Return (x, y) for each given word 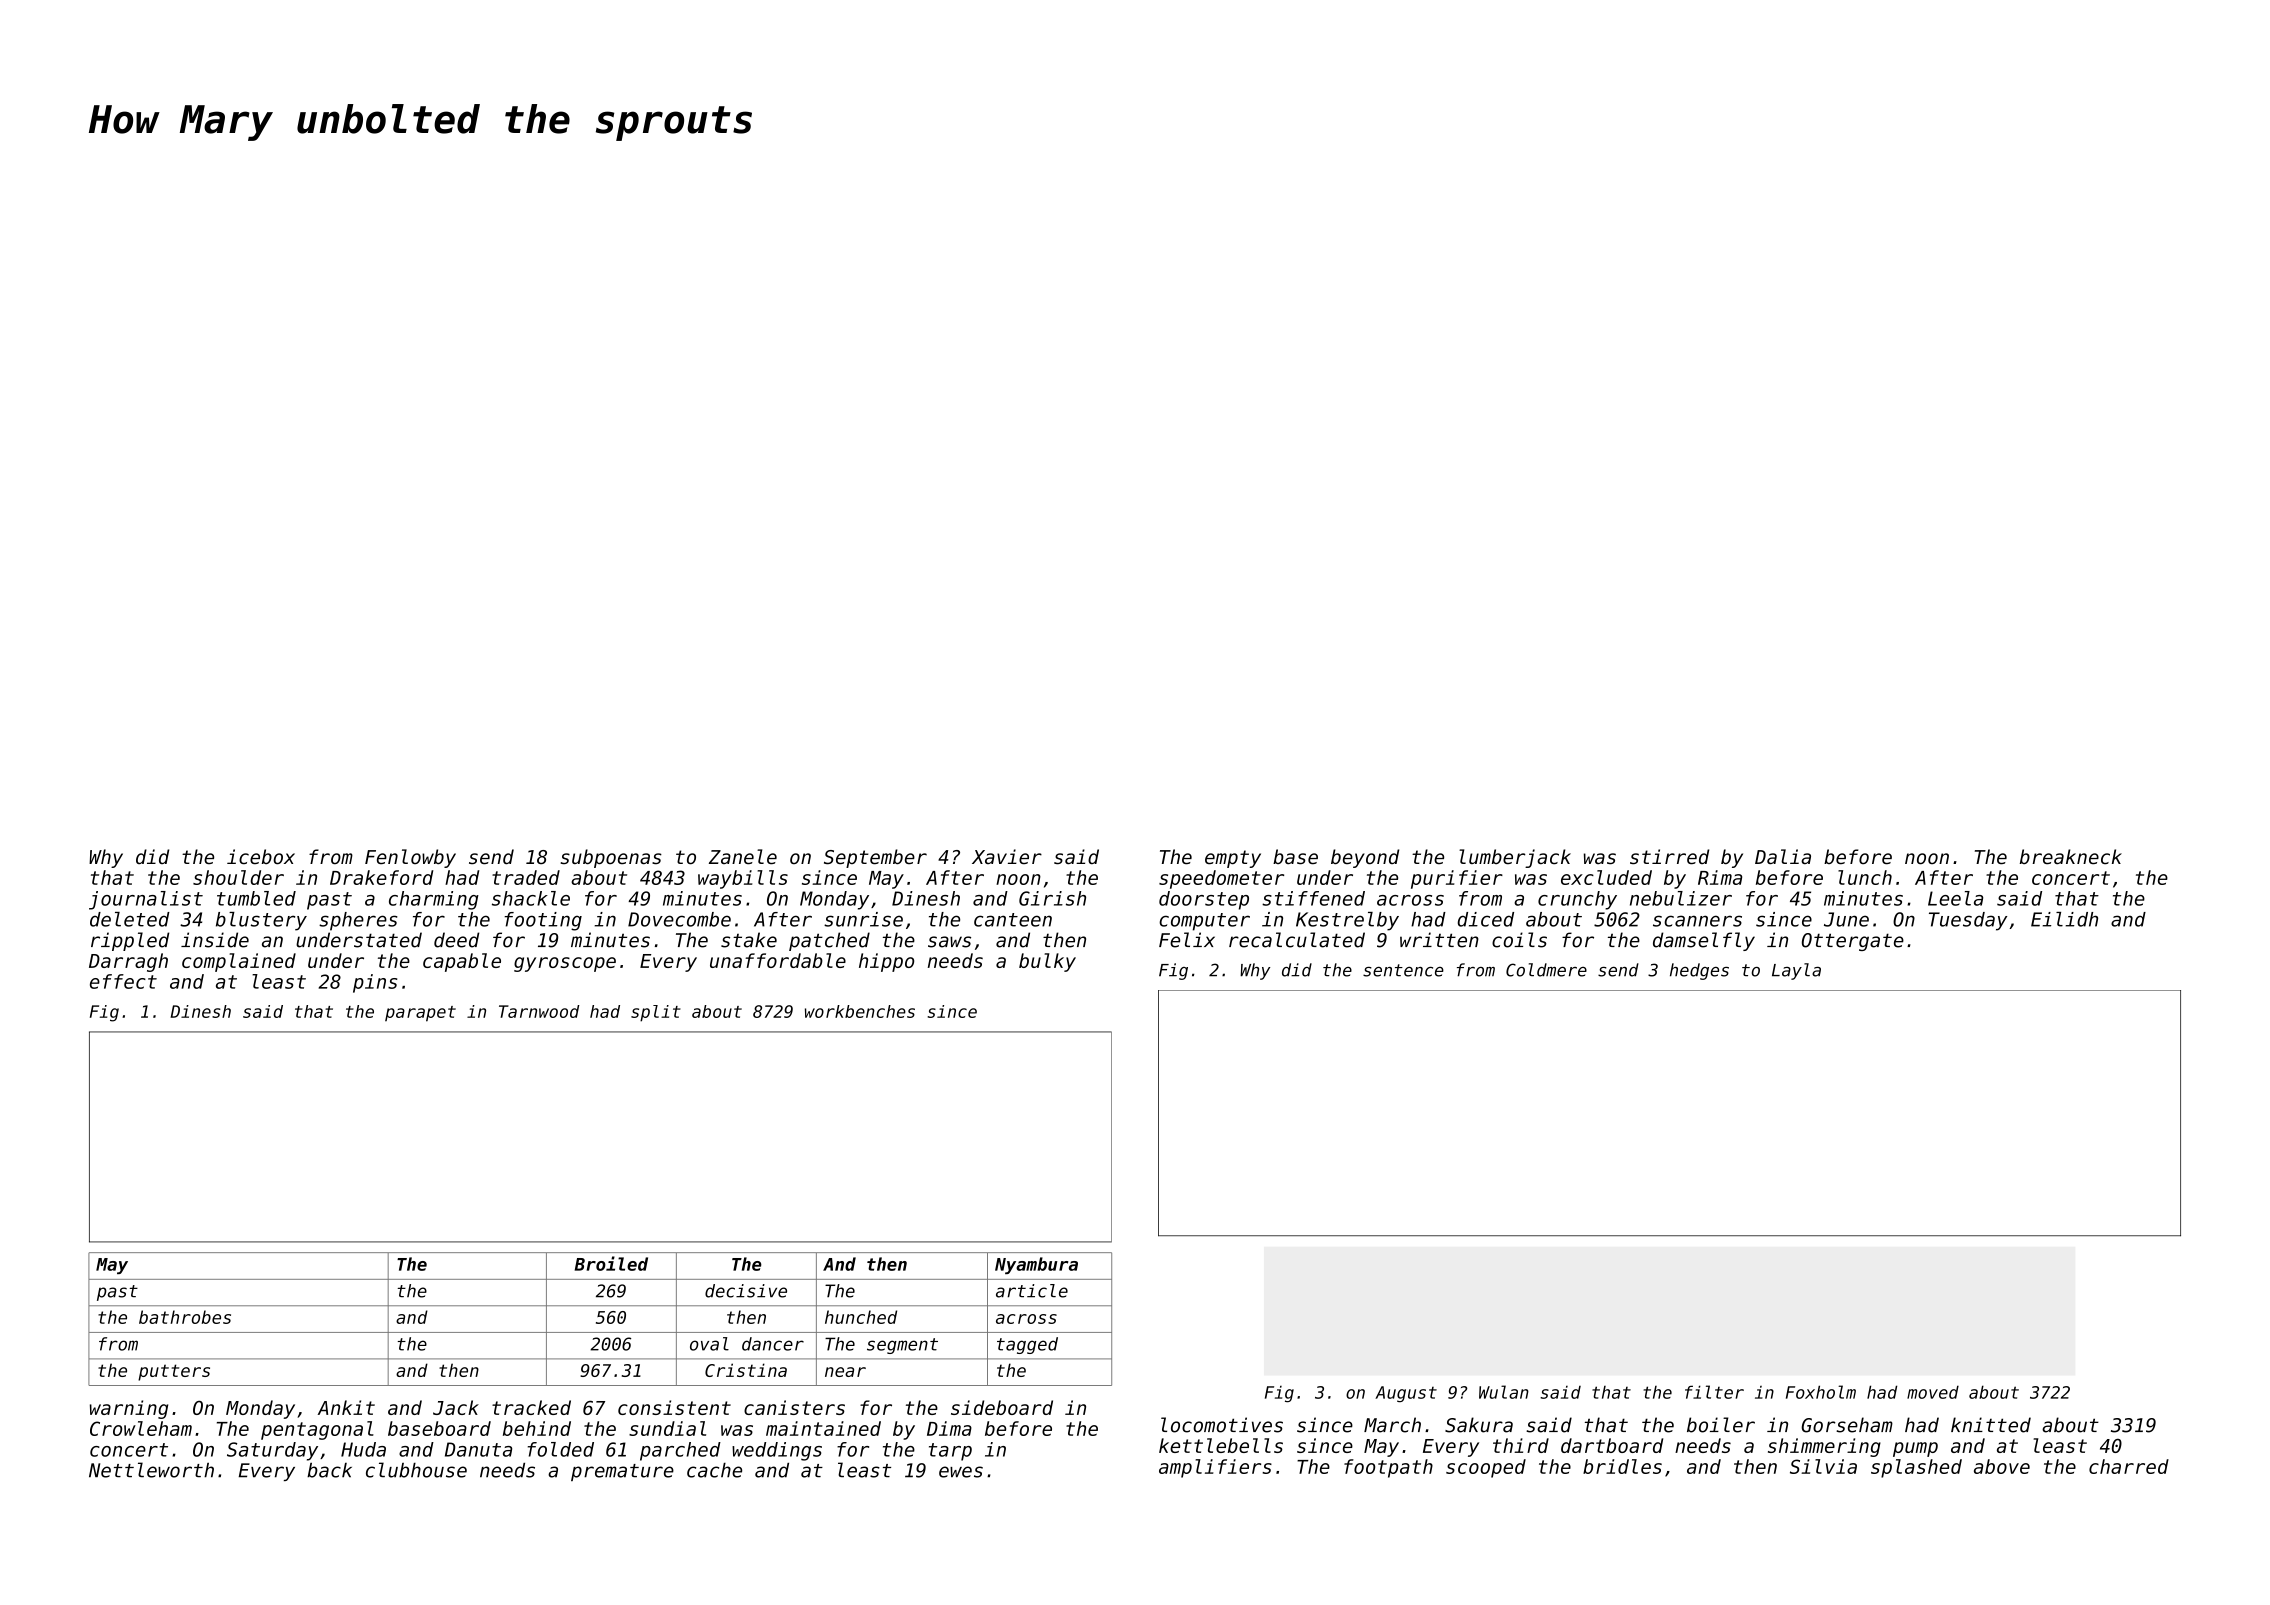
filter (1714, 1392)
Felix (1187, 940)
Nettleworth (151, 1470)
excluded (1606, 877)
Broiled (611, 1263)
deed (456, 940)
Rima (1720, 877)
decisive (746, 1291)
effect (123, 981)
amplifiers (1215, 1468)
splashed (1916, 1468)
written (1439, 940)
